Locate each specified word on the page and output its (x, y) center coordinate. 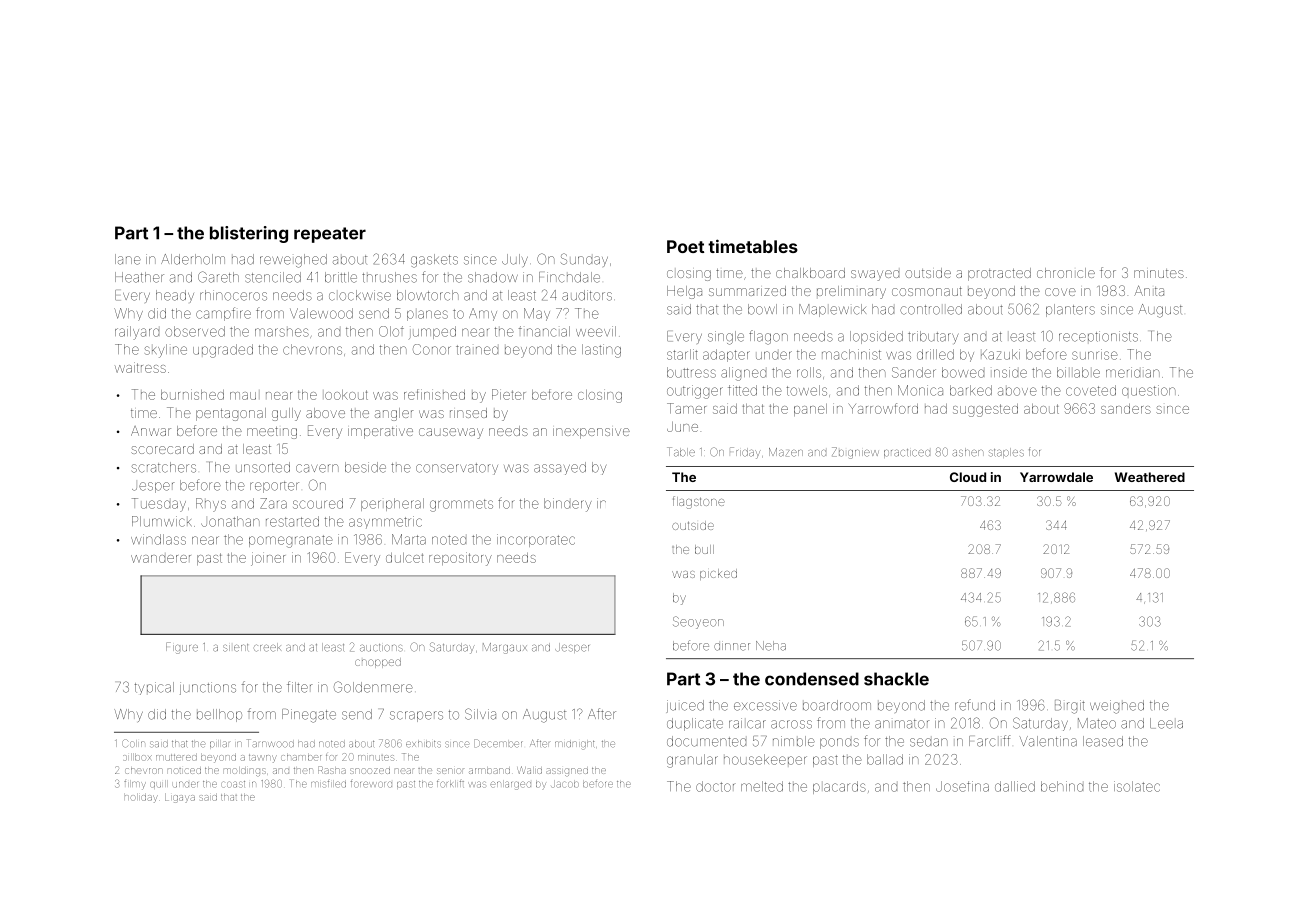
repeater (330, 235)
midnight (574, 745)
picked (718, 574)
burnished (192, 394)
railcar (747, 723)
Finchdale (569, 277)
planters (1070, 310)
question (1149, 390)
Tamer (686, 408)
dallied (1015, 786)
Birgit (1070, 707)
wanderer (161, 559)
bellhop (219, 715)
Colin (133, 743)
